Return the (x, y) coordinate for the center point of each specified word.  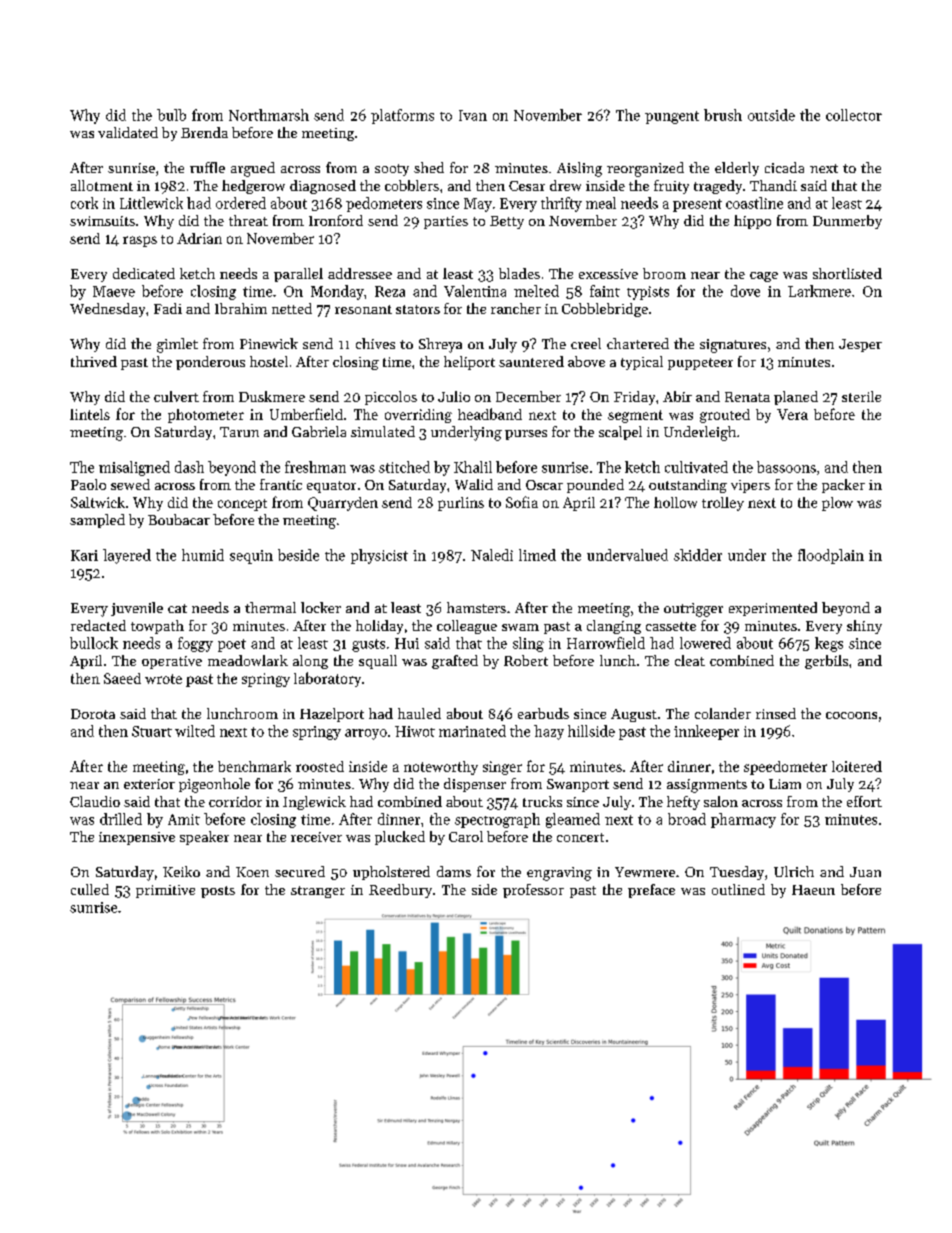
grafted (455, 662)
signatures (733, 346)
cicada (784, 167)
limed (537, 555)
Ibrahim (241, 308)
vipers (750, 486)
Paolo (88, 484)
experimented (773, 609)
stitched (404, 467)
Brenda (204, 132)
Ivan (473, 115)
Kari (84, 555)
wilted (195, 731)
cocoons (851, 715)
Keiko (181, 871)
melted (536, 291)
